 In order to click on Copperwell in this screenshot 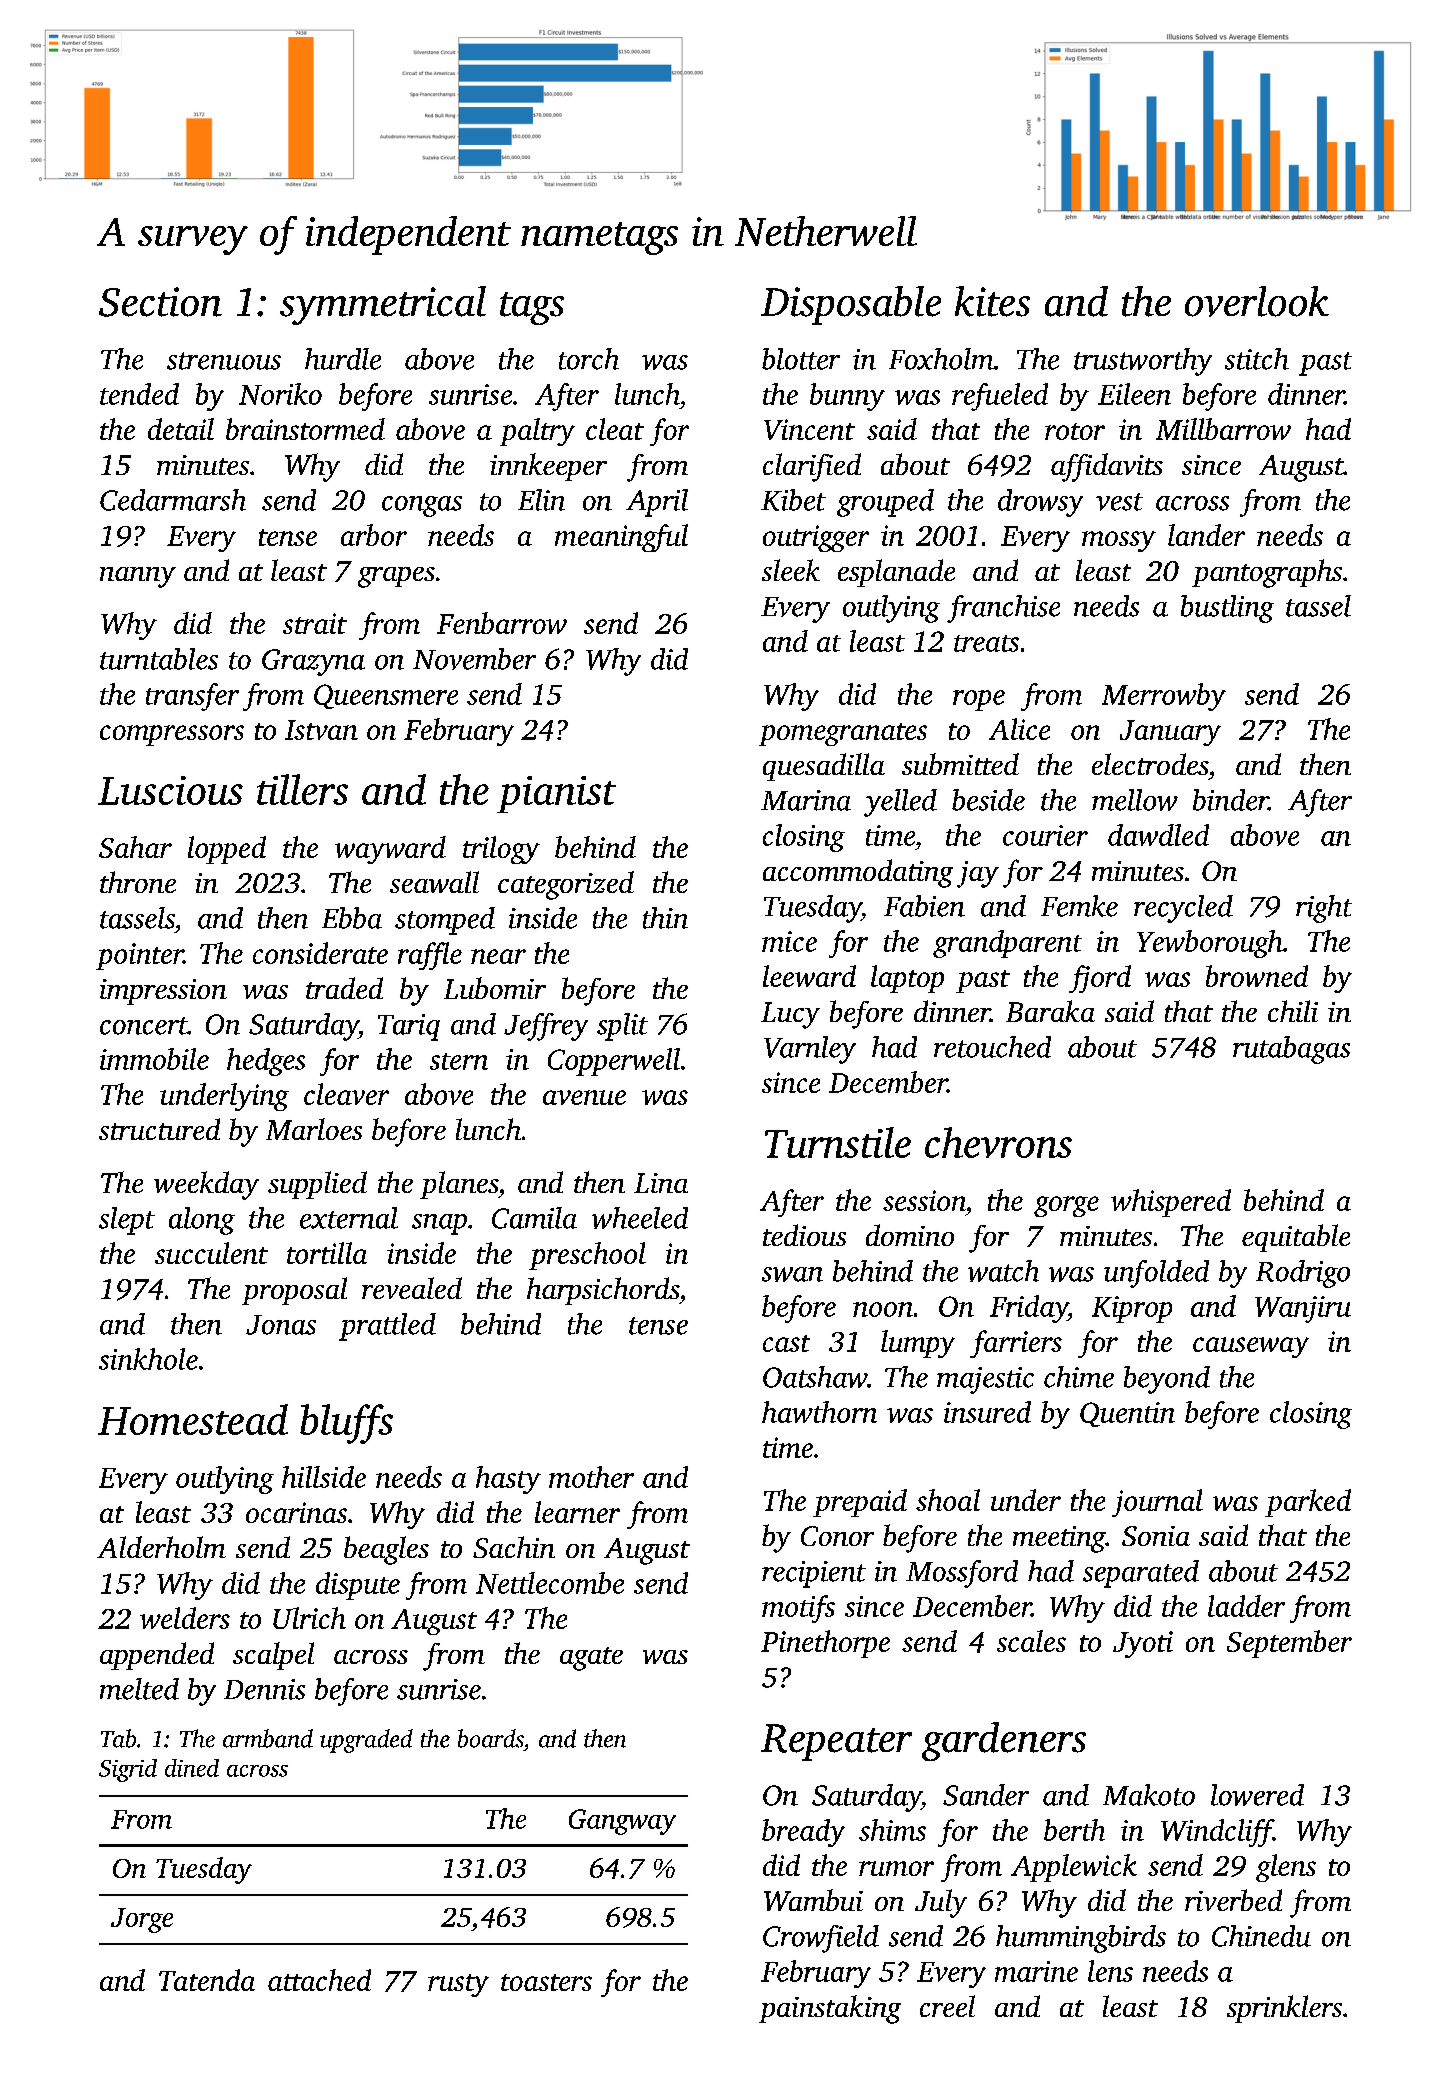, I will do `click(614, 1062)`.
